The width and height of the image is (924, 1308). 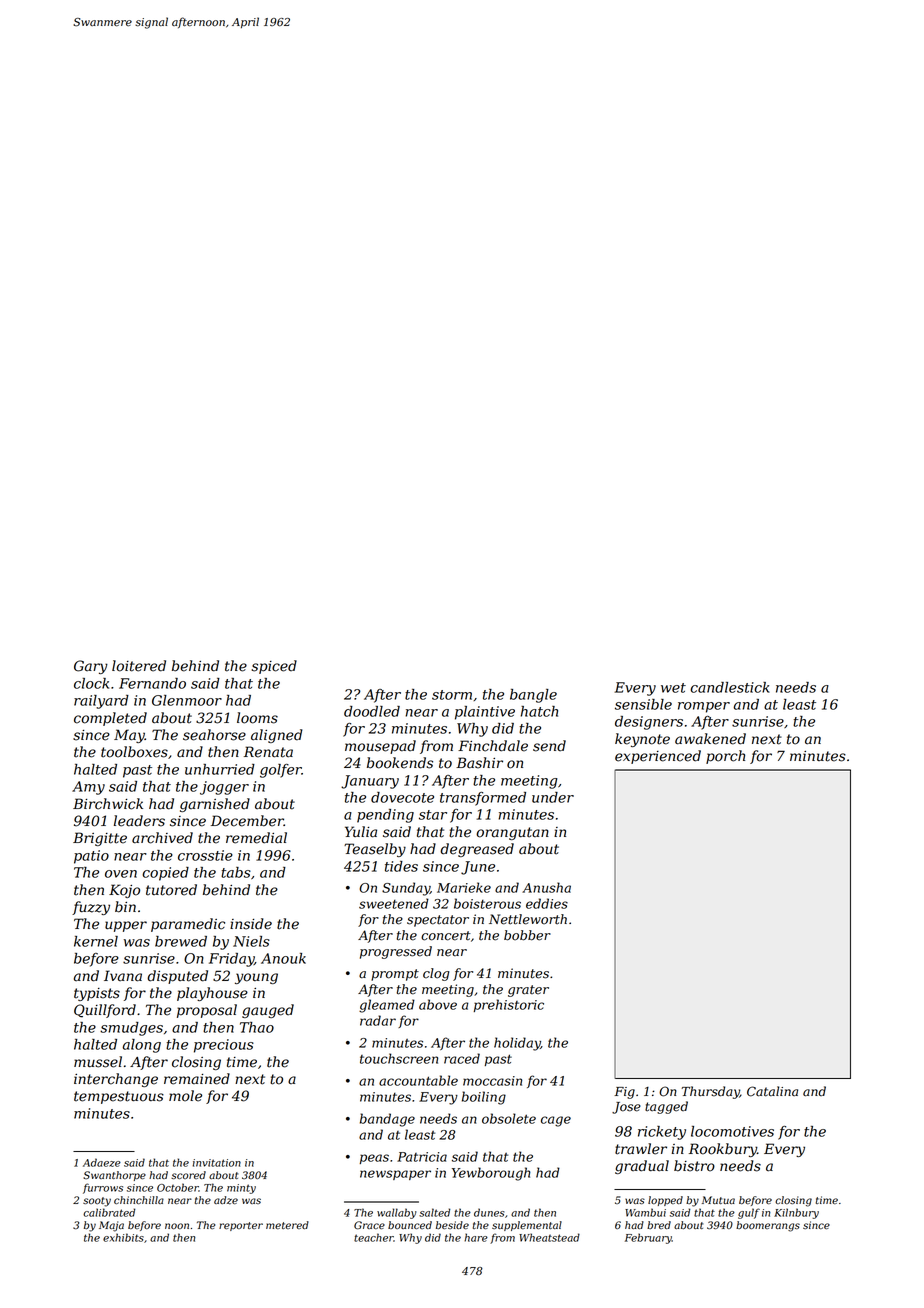 What do you see at coordinates (231, 960) in the image?
I see `Friday` at bounding box center [231, 960].
